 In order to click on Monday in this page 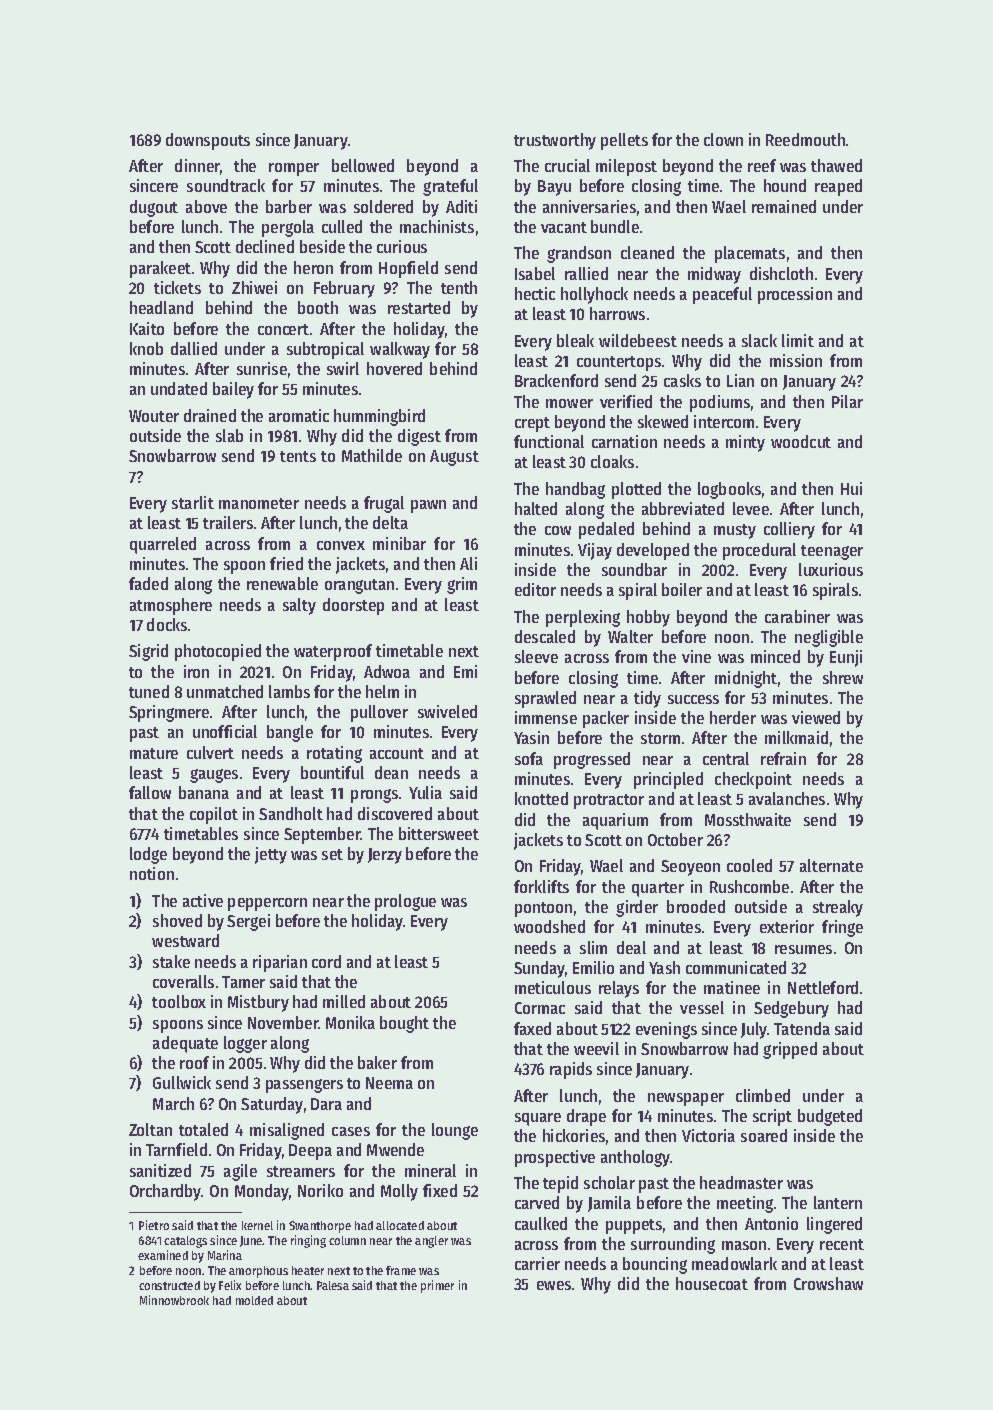, I will do `click(262, 1192)`.
